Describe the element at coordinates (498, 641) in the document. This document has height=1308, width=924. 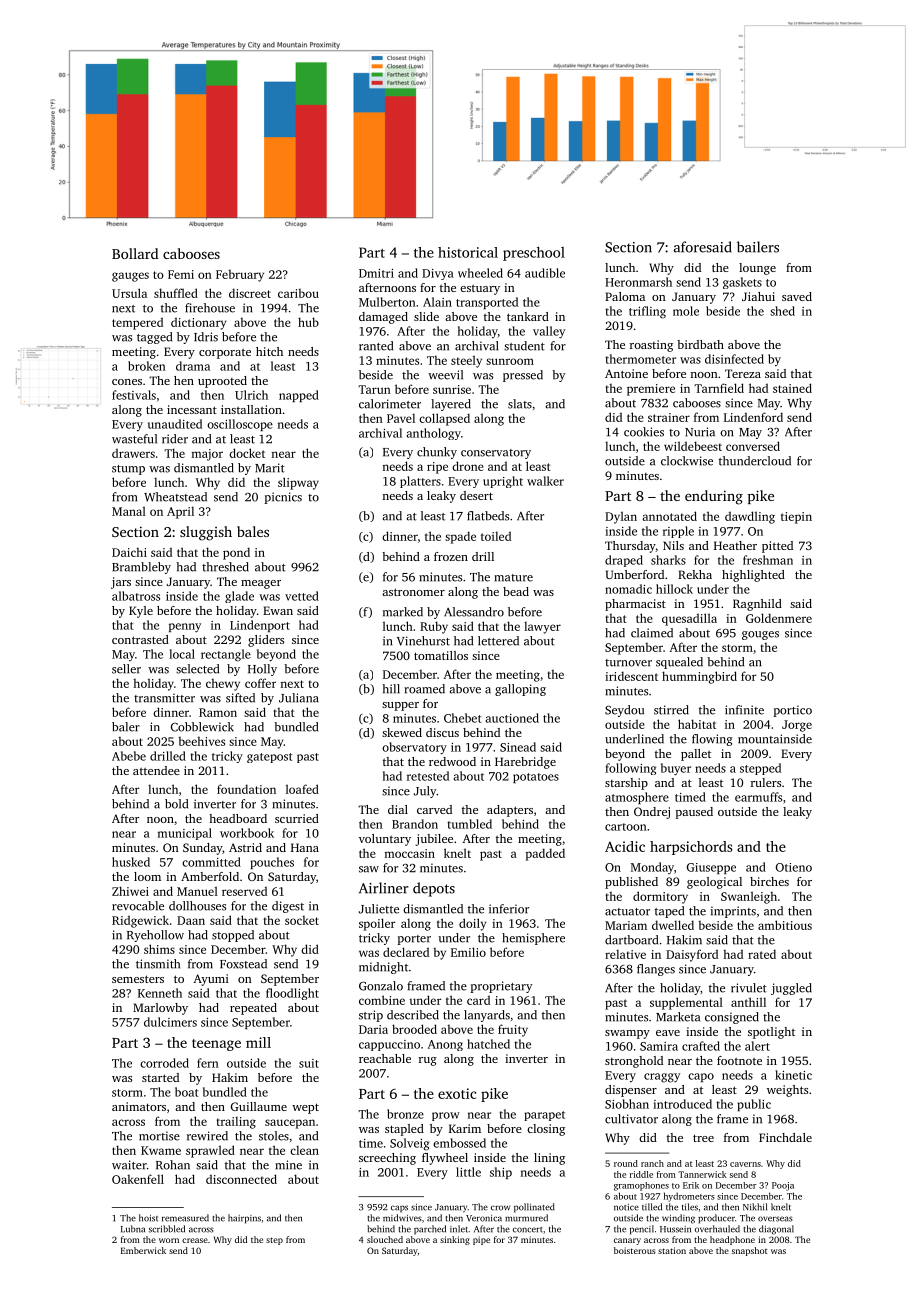
I see `lettered` at that location.
